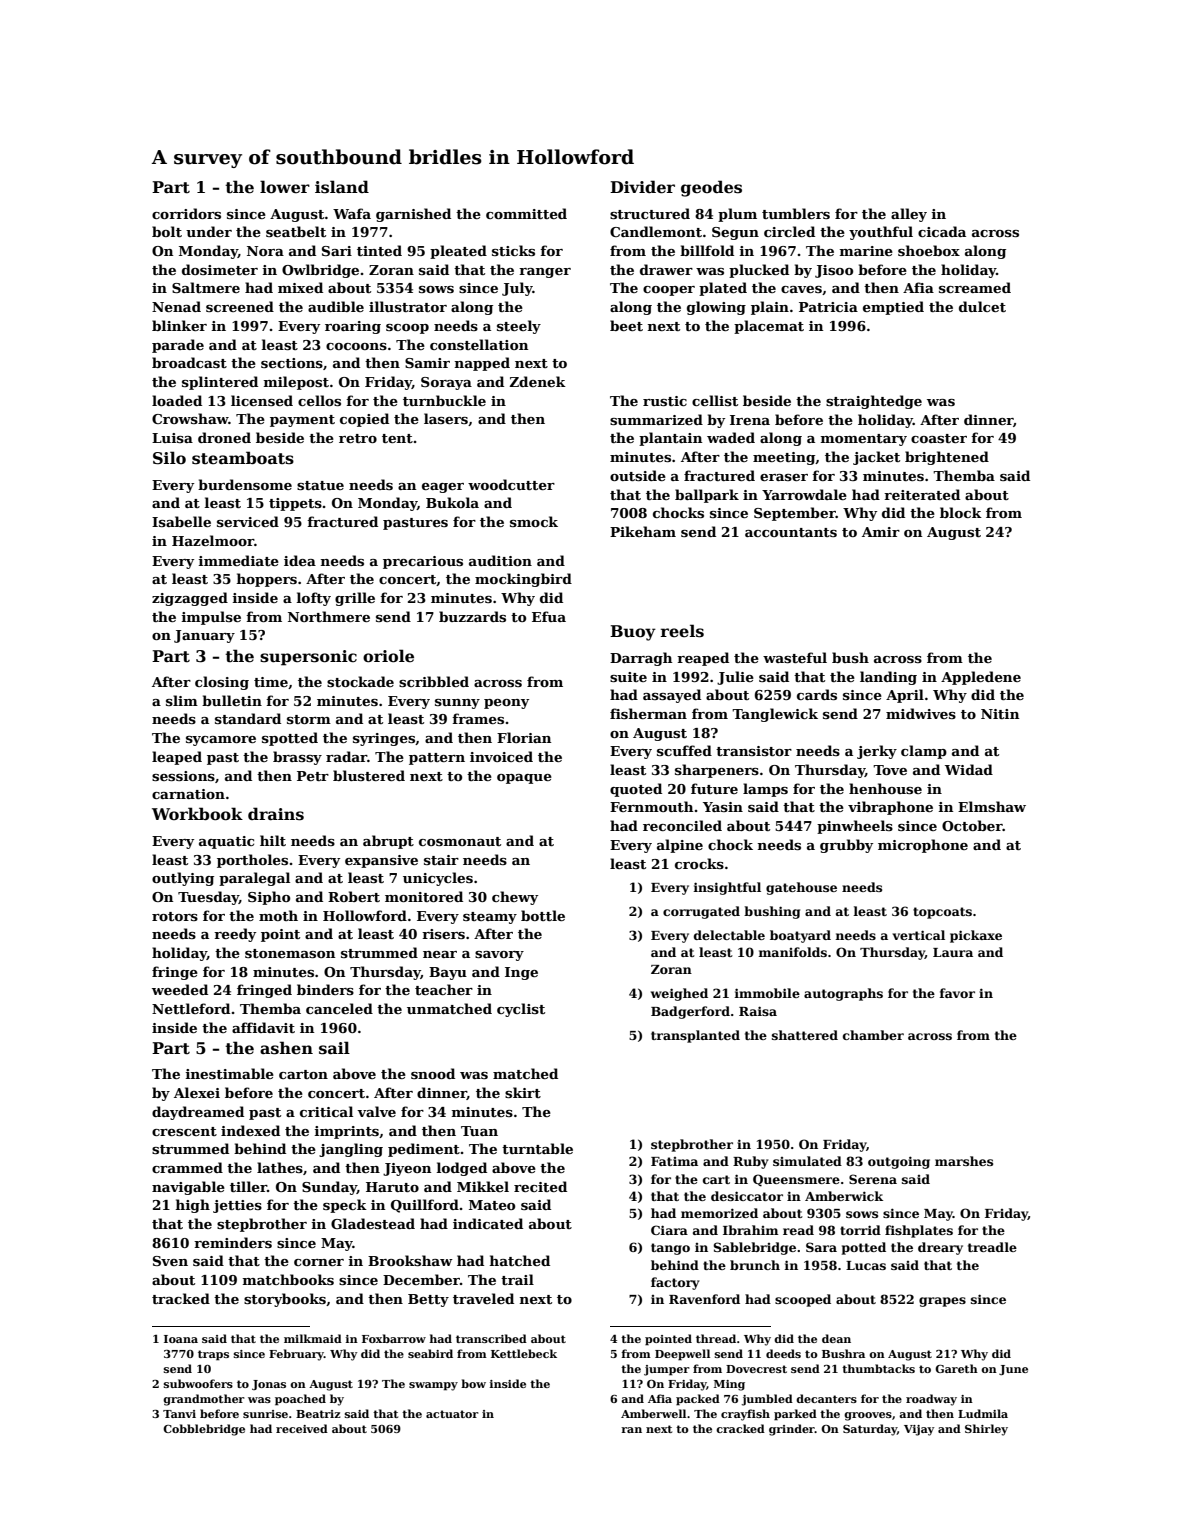  I want to click on Cobblebridge, so click(204, 1430).
